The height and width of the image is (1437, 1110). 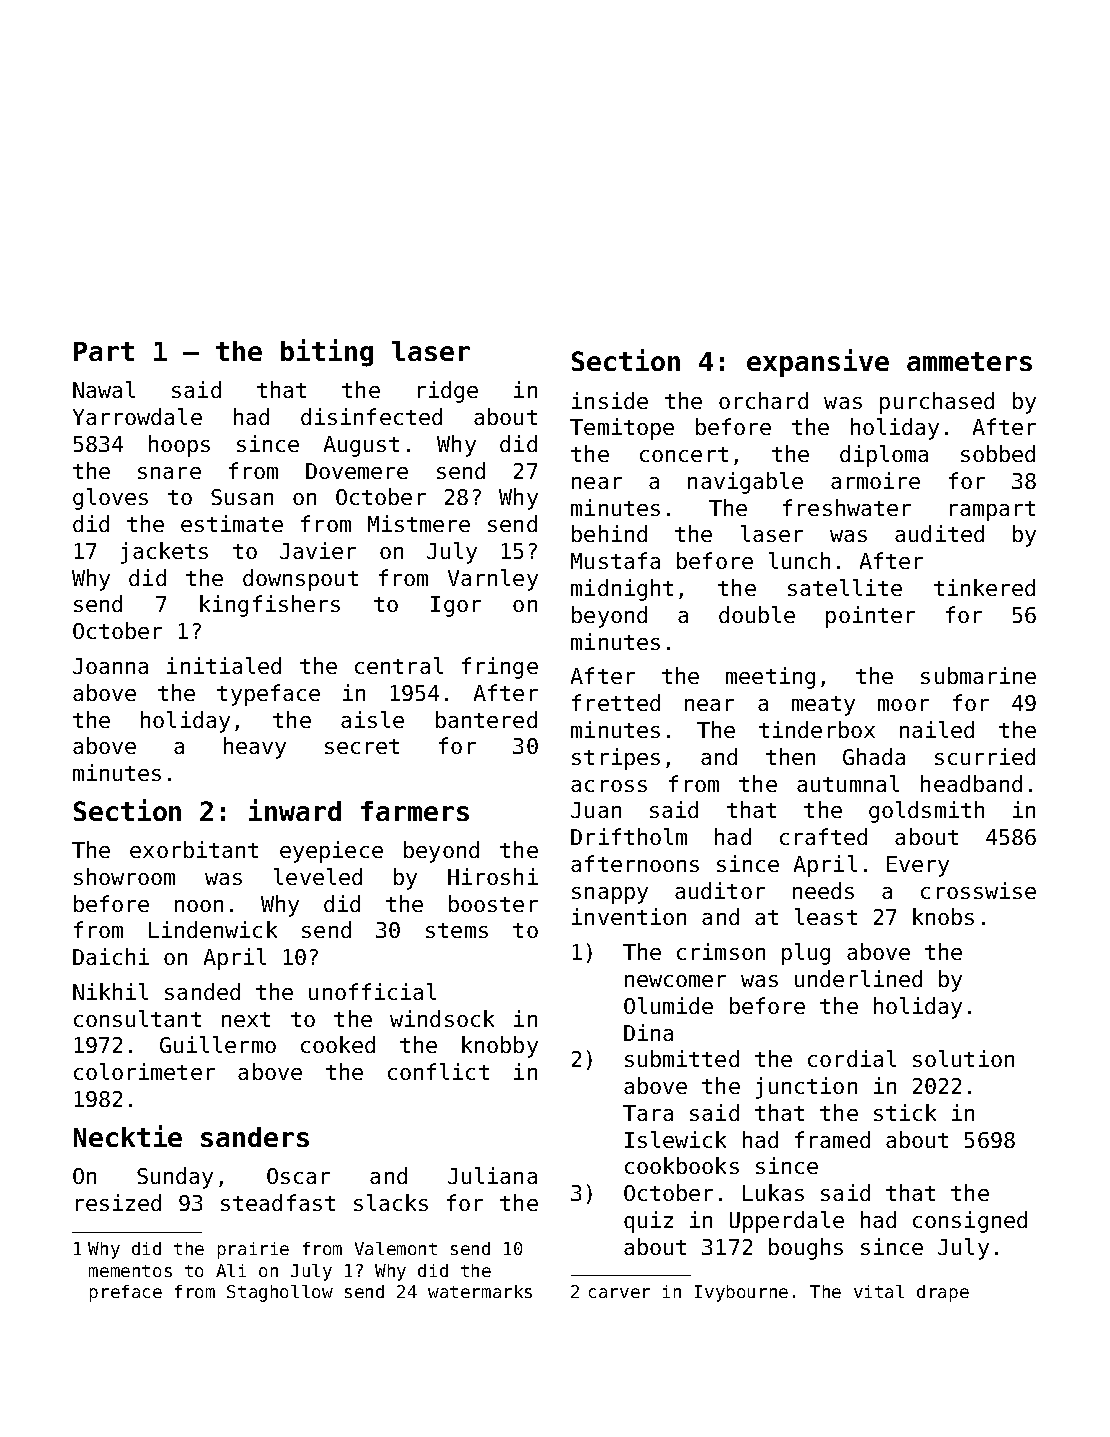 I want to click on Susan, so click(x=242, y=497).
